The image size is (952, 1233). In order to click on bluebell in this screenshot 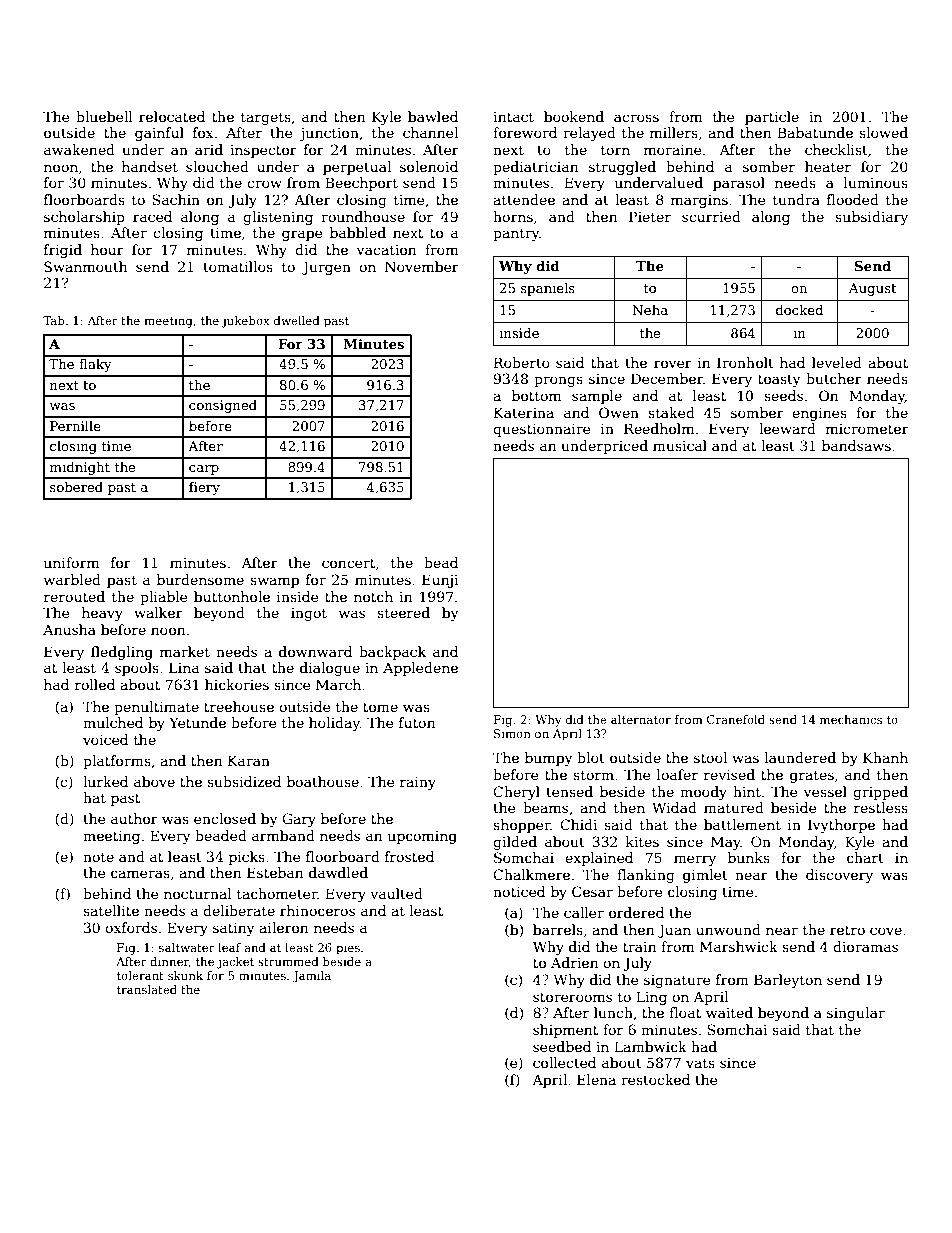, I will do `click(104, 116)`.
